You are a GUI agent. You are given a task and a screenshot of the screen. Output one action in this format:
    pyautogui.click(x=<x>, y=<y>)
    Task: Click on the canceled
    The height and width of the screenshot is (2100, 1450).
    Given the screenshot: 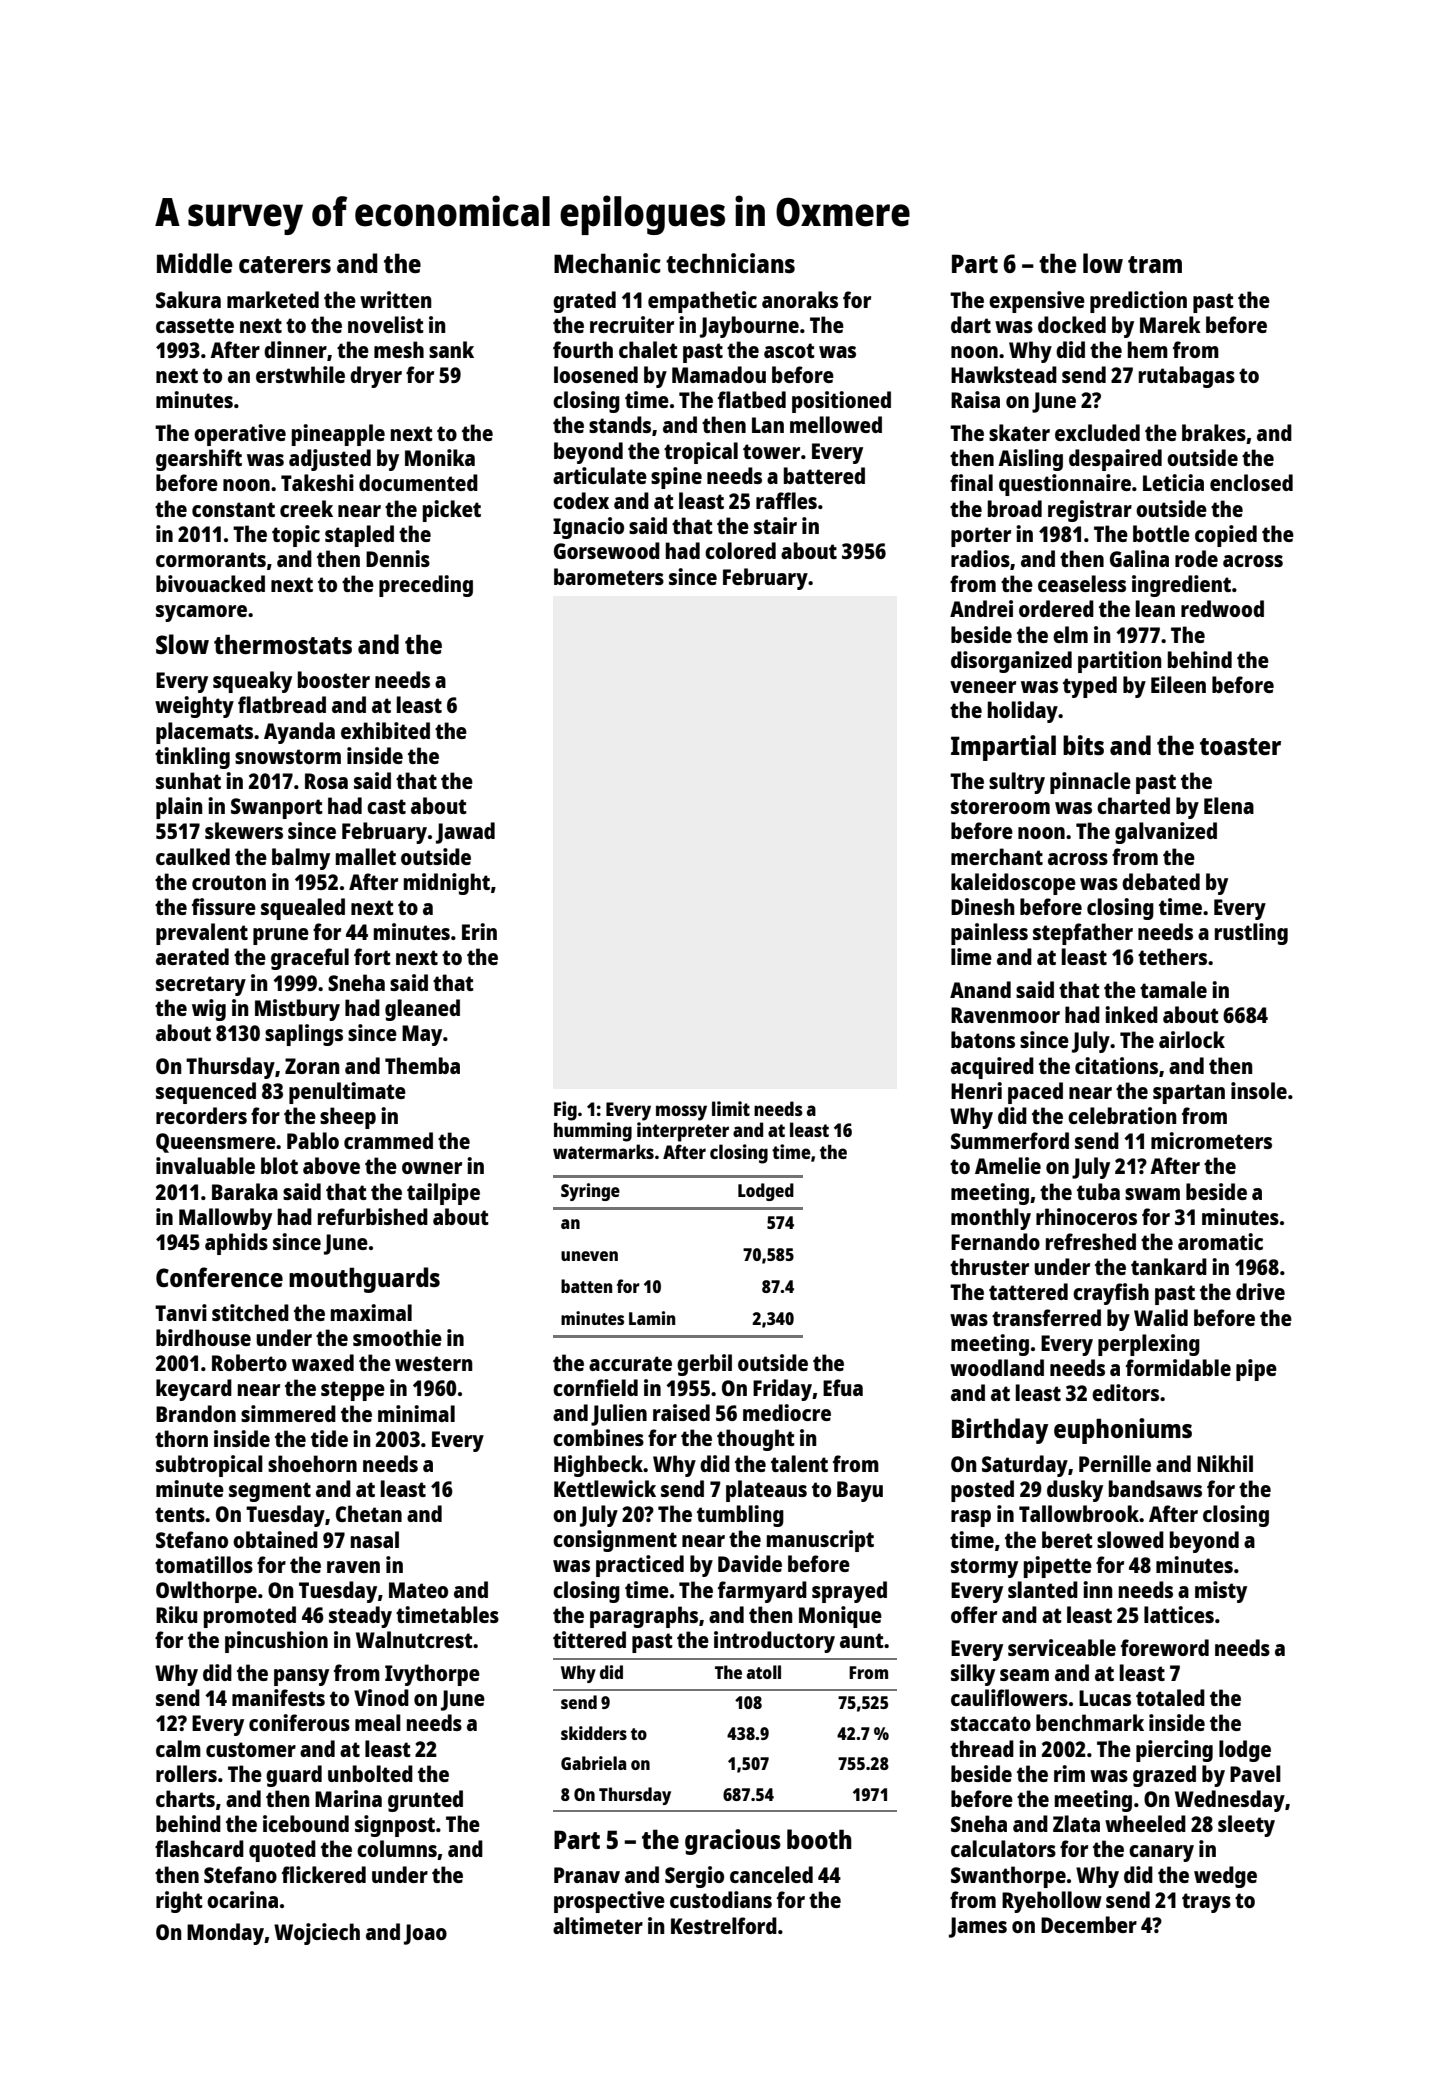 What is the action you would take?
    pyautogui.click(x=771, y=1874)
